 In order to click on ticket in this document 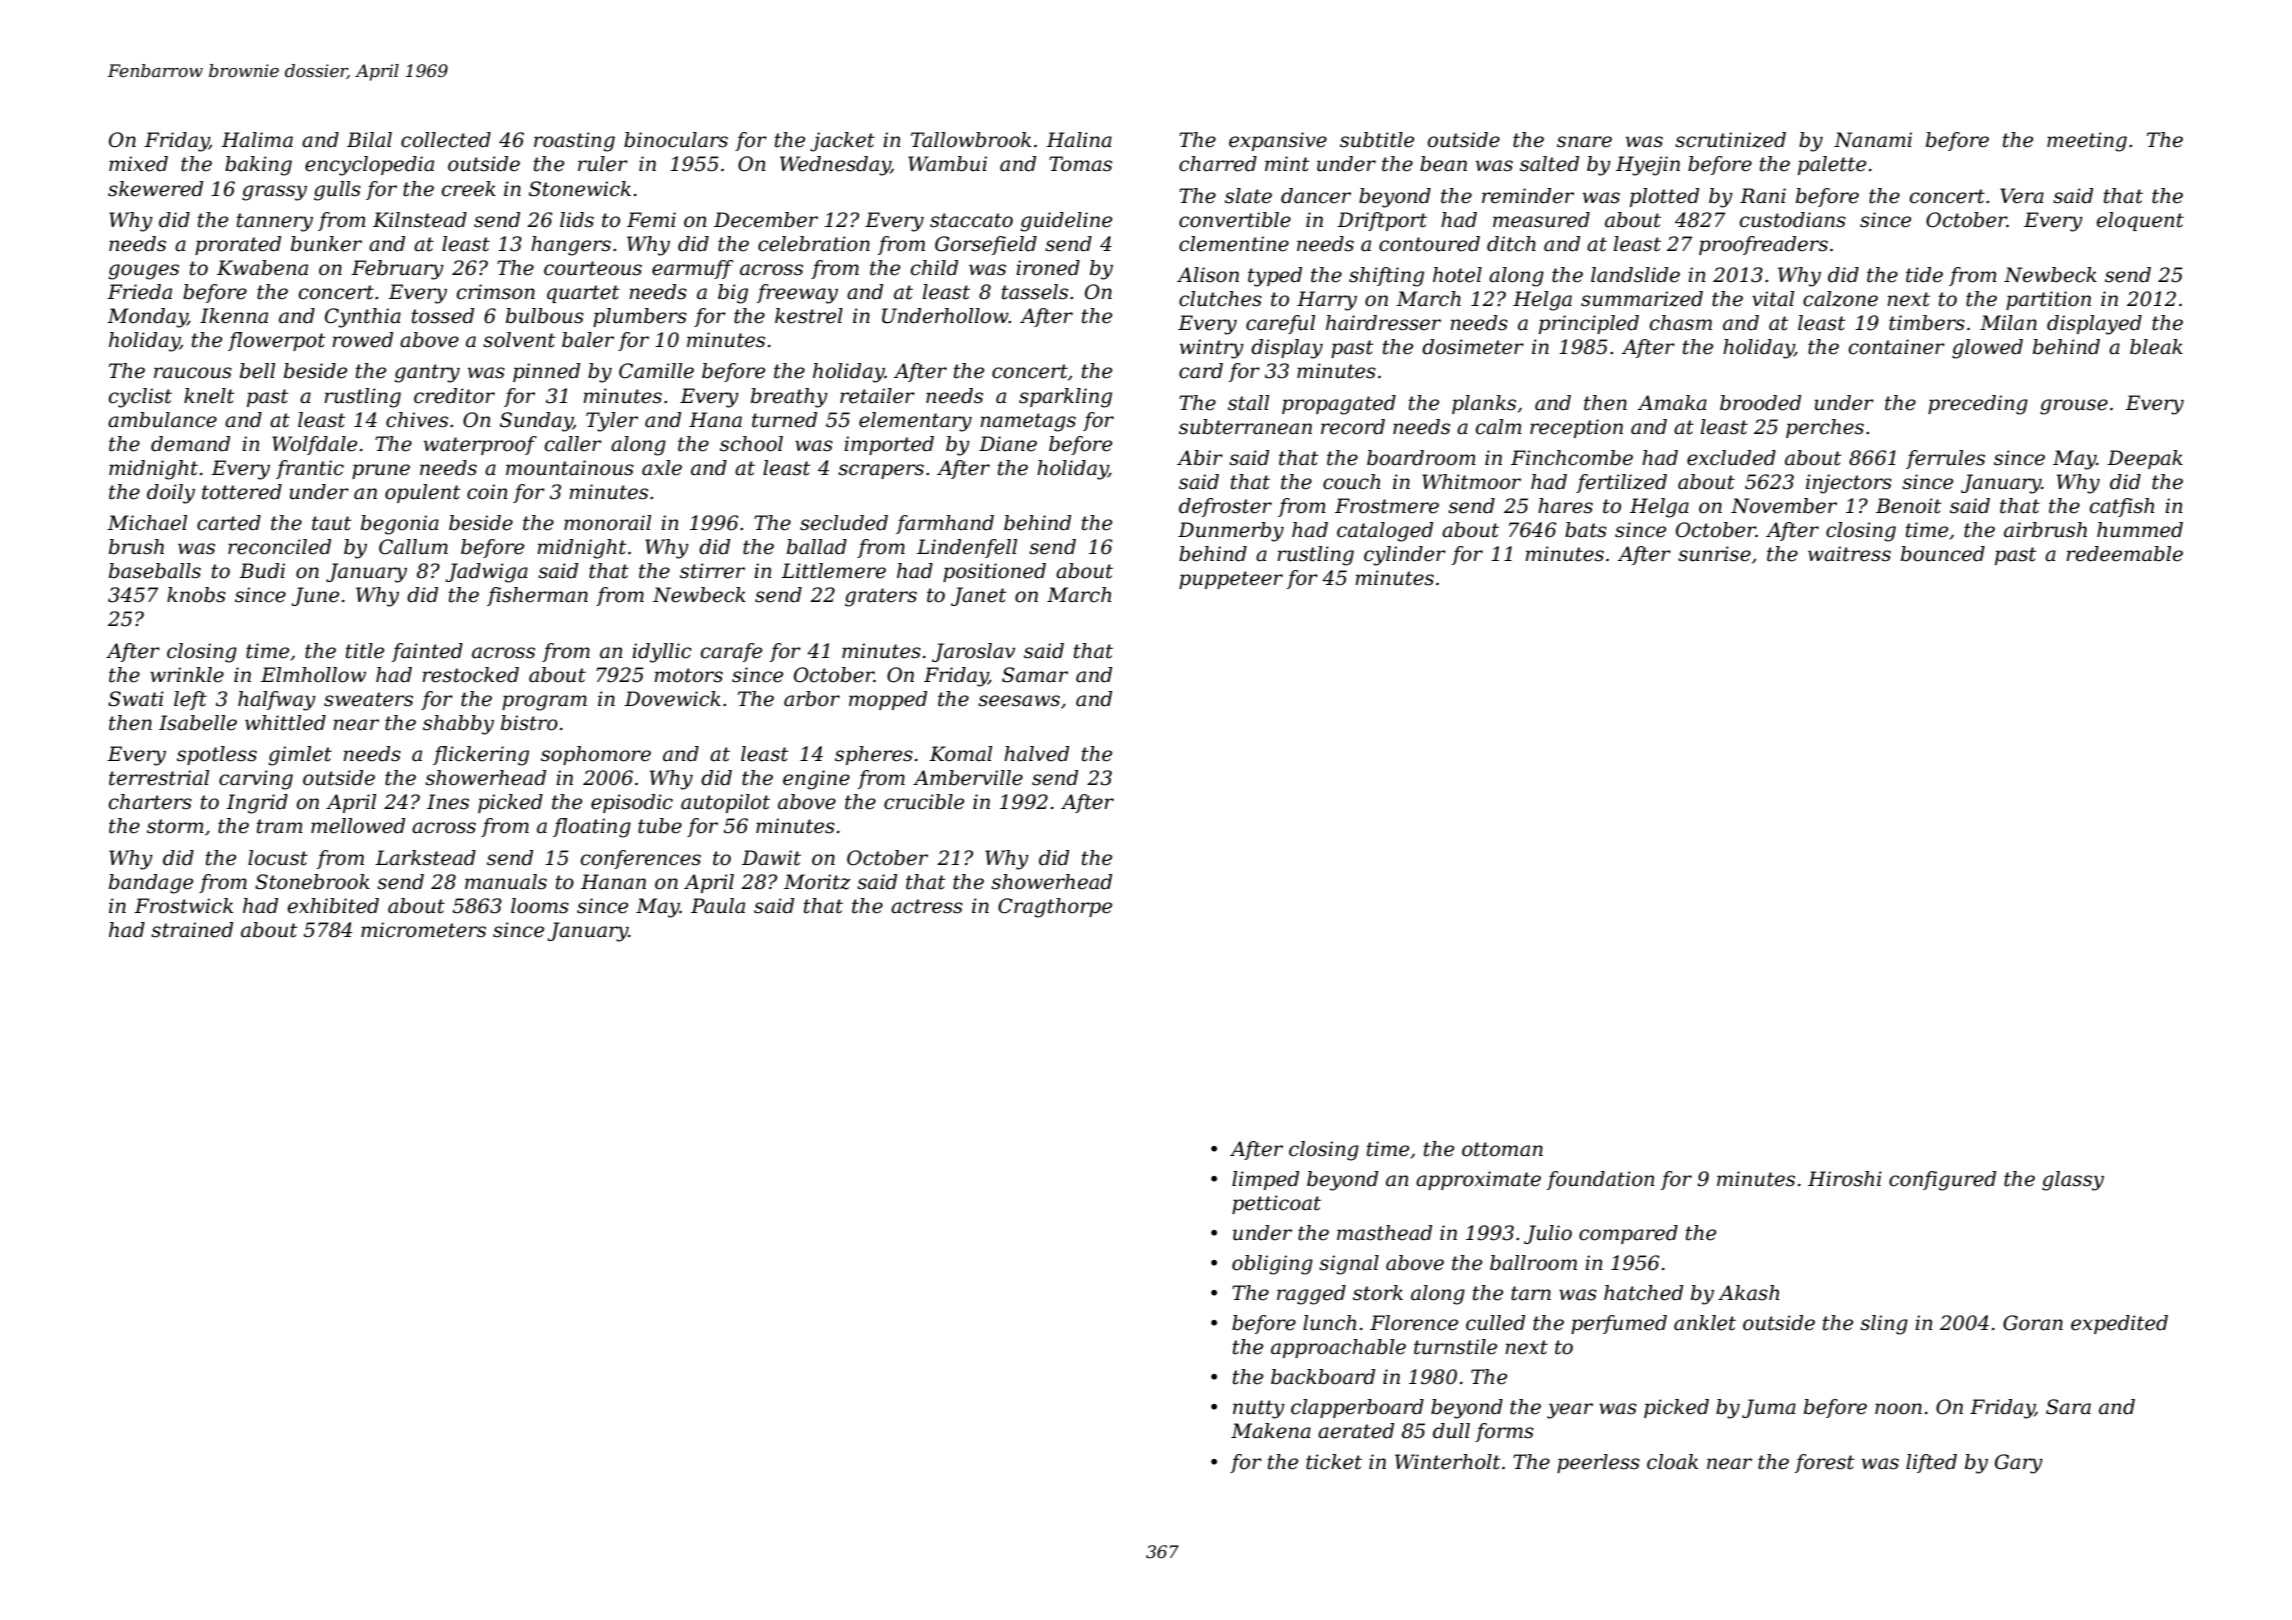, I will do `click(1334, 1462)`.
